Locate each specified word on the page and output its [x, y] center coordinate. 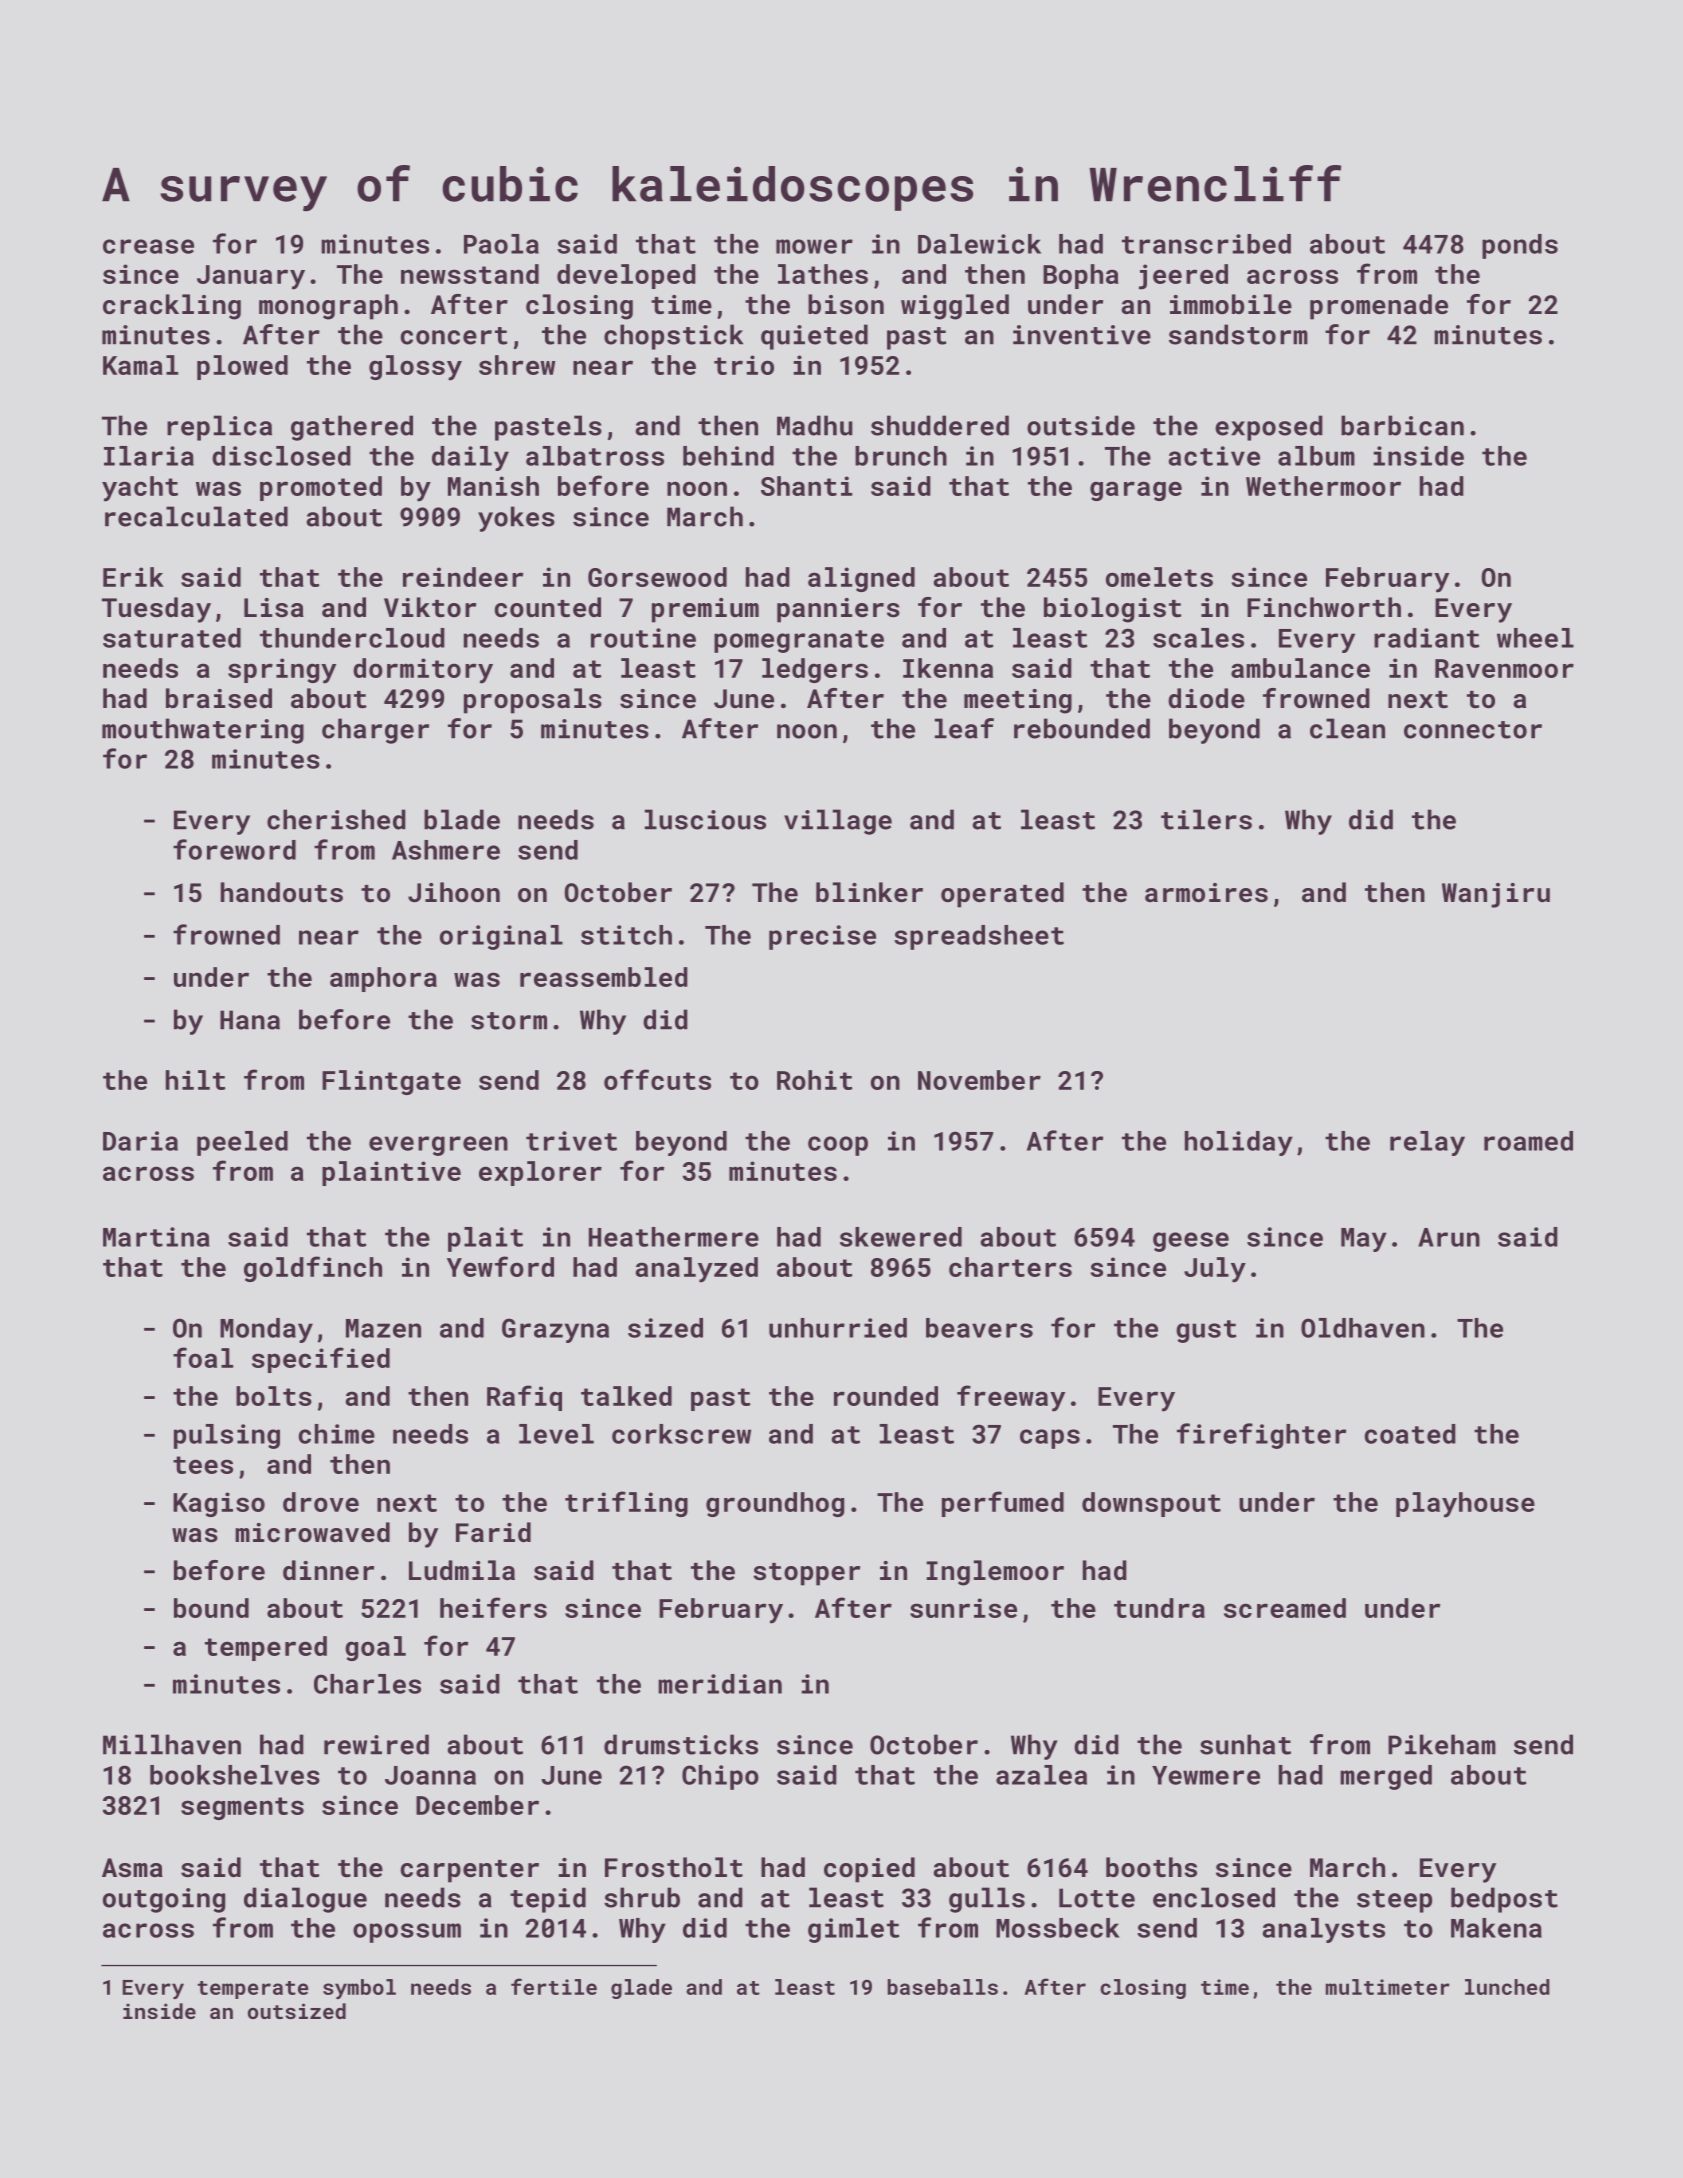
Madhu [815, 425]
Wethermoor [1323, 486]
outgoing [164, 1900]
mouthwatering [203, 731]
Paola [501, 244]
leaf [964, 728]
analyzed [697, 1270]
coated [1410, 1434]
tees [203, 1465]
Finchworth [1324, 607]
